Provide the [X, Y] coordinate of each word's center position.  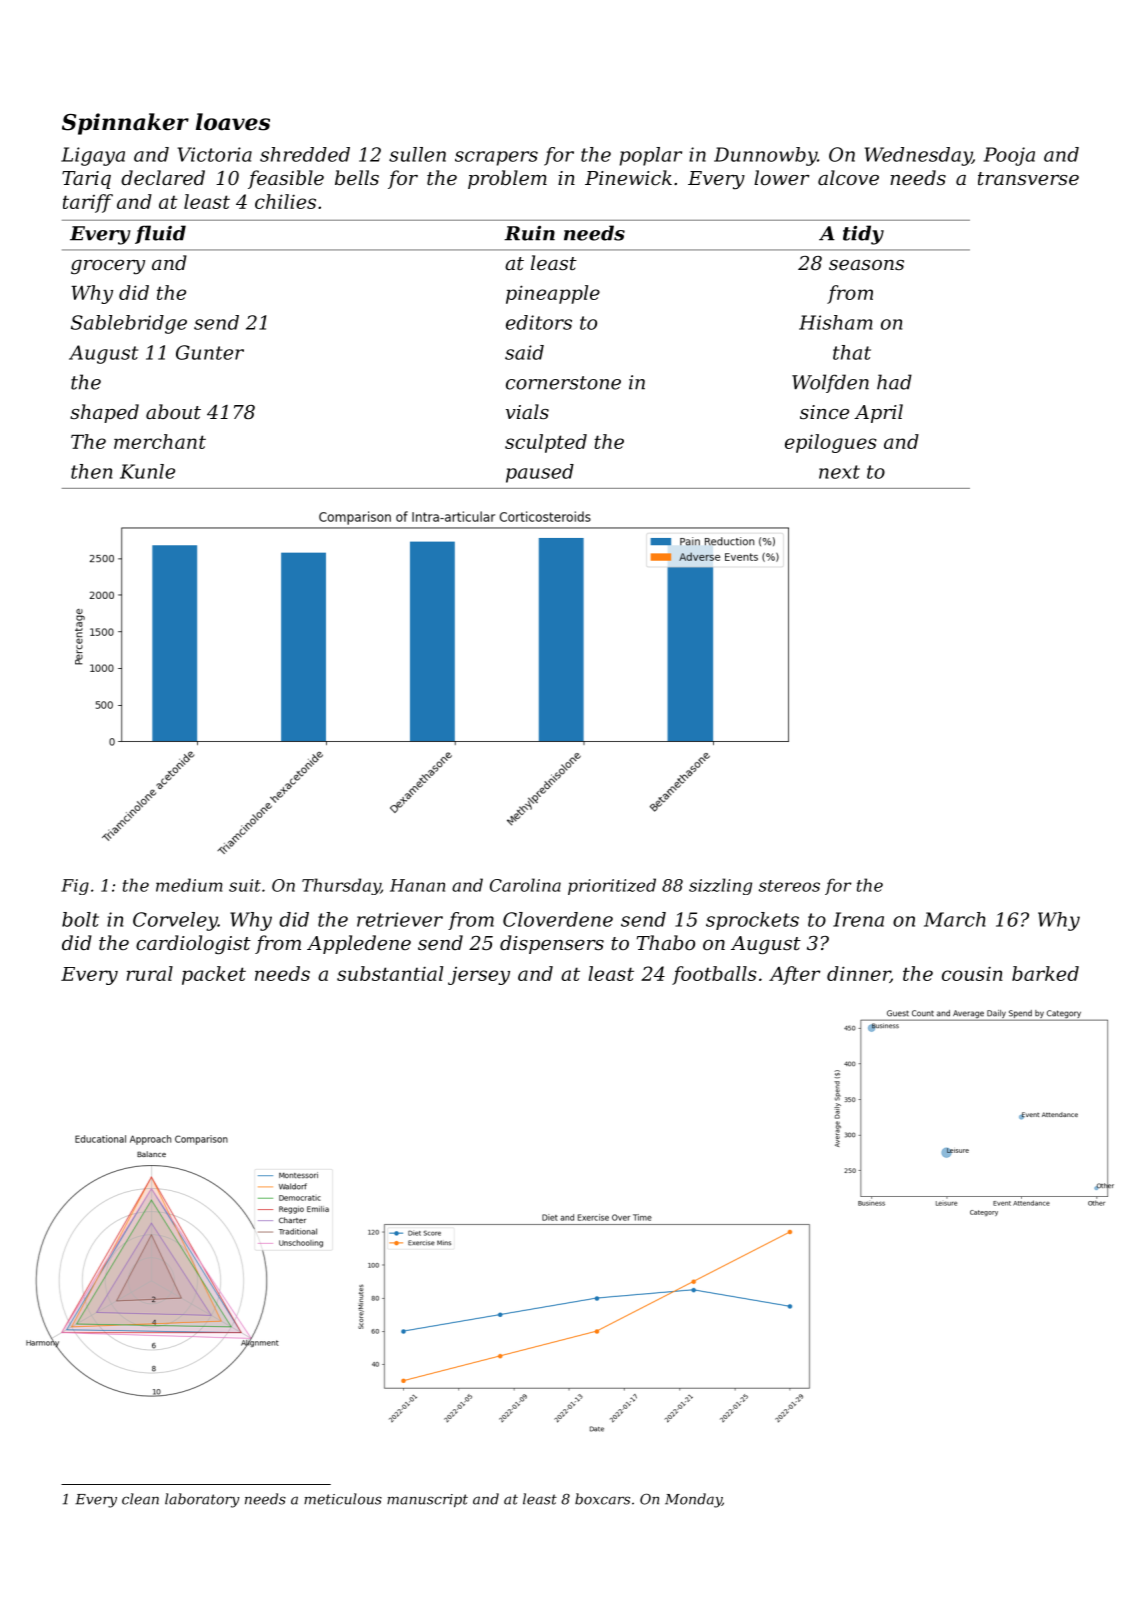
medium [189, 885]
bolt [80, 919]
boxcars [602, 1499]
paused [540, 473]
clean [140, 1499]
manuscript [427, 1500]
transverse [1028, 178]
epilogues [831, 443]
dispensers [552, 944]
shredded [305, 154]
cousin [972, 973]
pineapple [553, 294]
